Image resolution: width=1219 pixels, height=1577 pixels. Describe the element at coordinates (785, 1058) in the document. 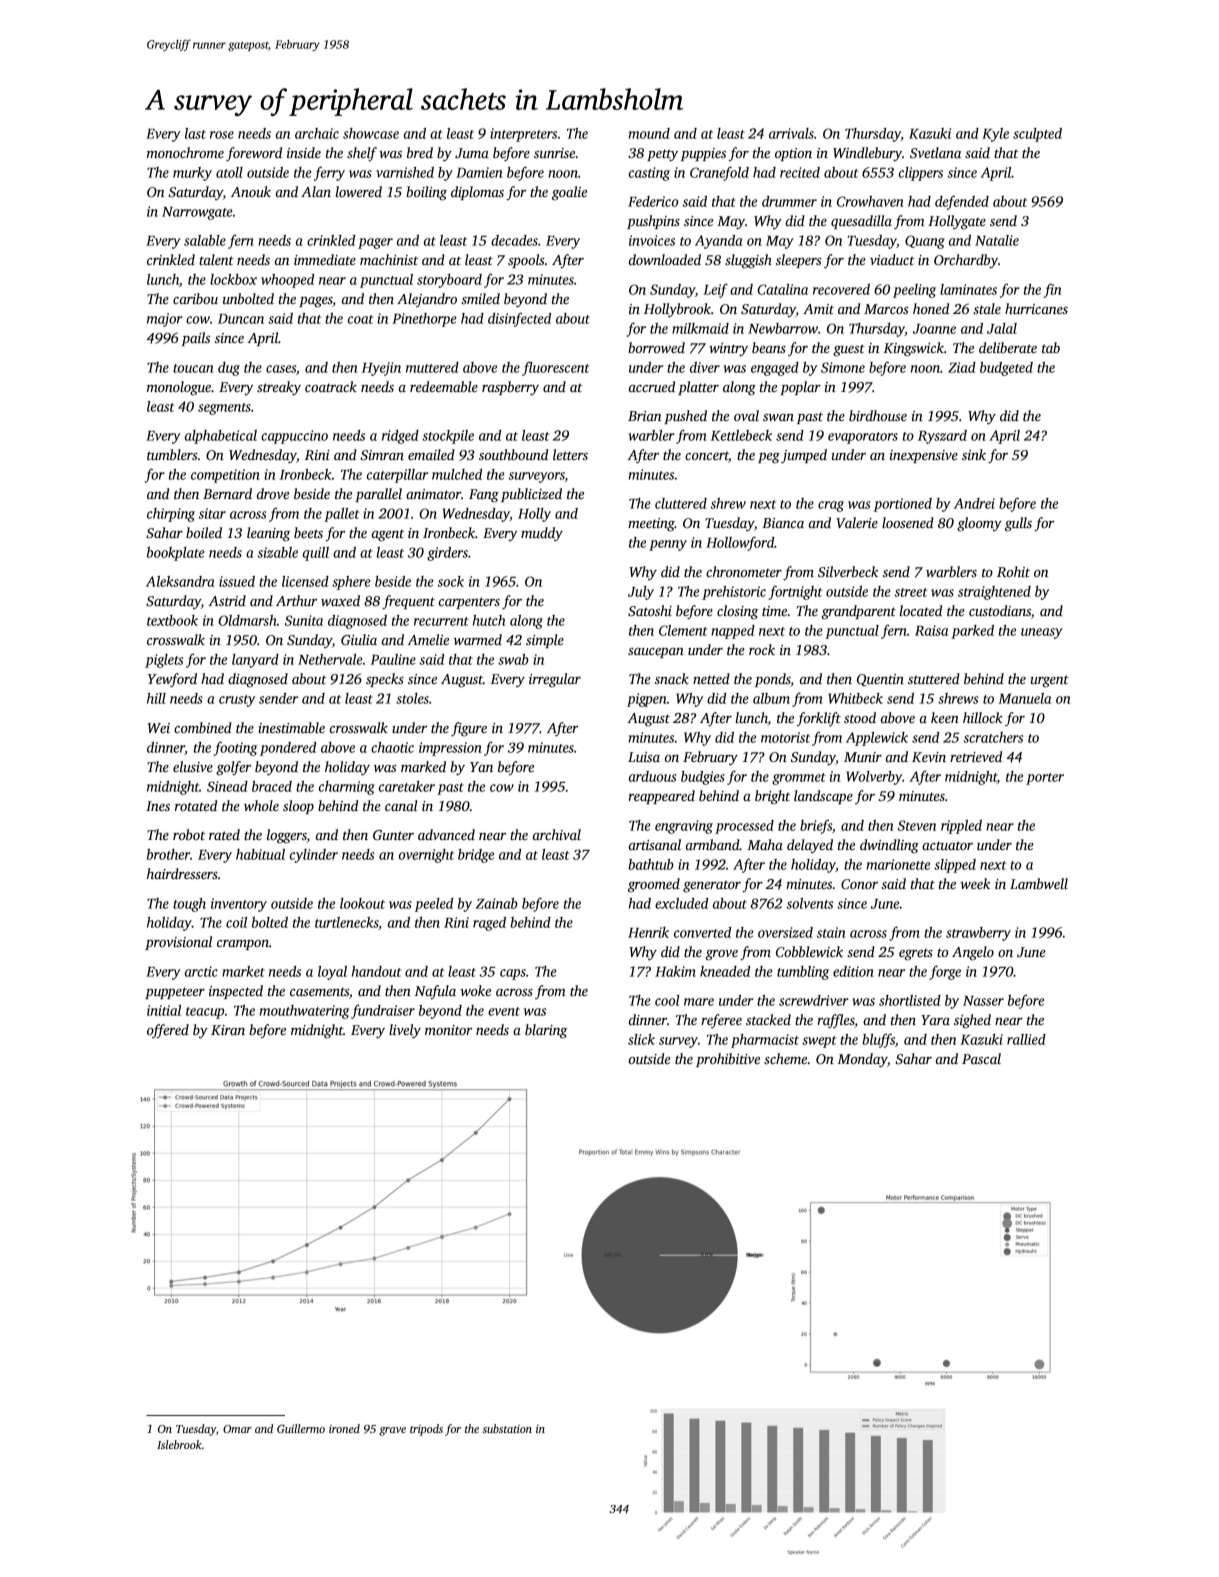

I see `scheme` at that location.
